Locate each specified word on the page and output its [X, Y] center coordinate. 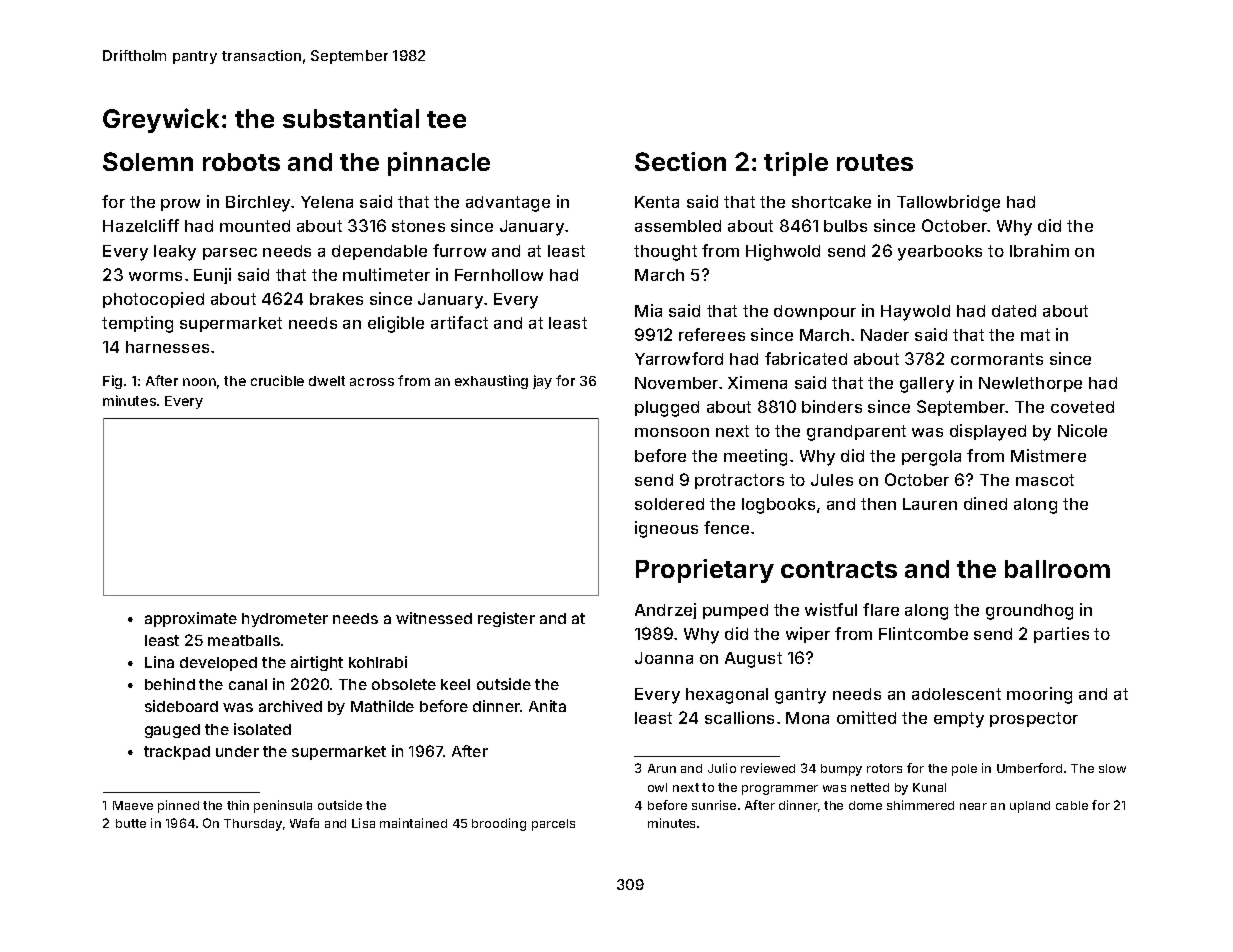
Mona [807, 718]
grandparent [856, 433]
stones [418, 226]
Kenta [657, 202]
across [372, 382]
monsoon [672, 432]
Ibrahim [1039, 250]
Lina [159, 662]
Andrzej [665, 611]
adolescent [956, 694]
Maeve [133, 805]
